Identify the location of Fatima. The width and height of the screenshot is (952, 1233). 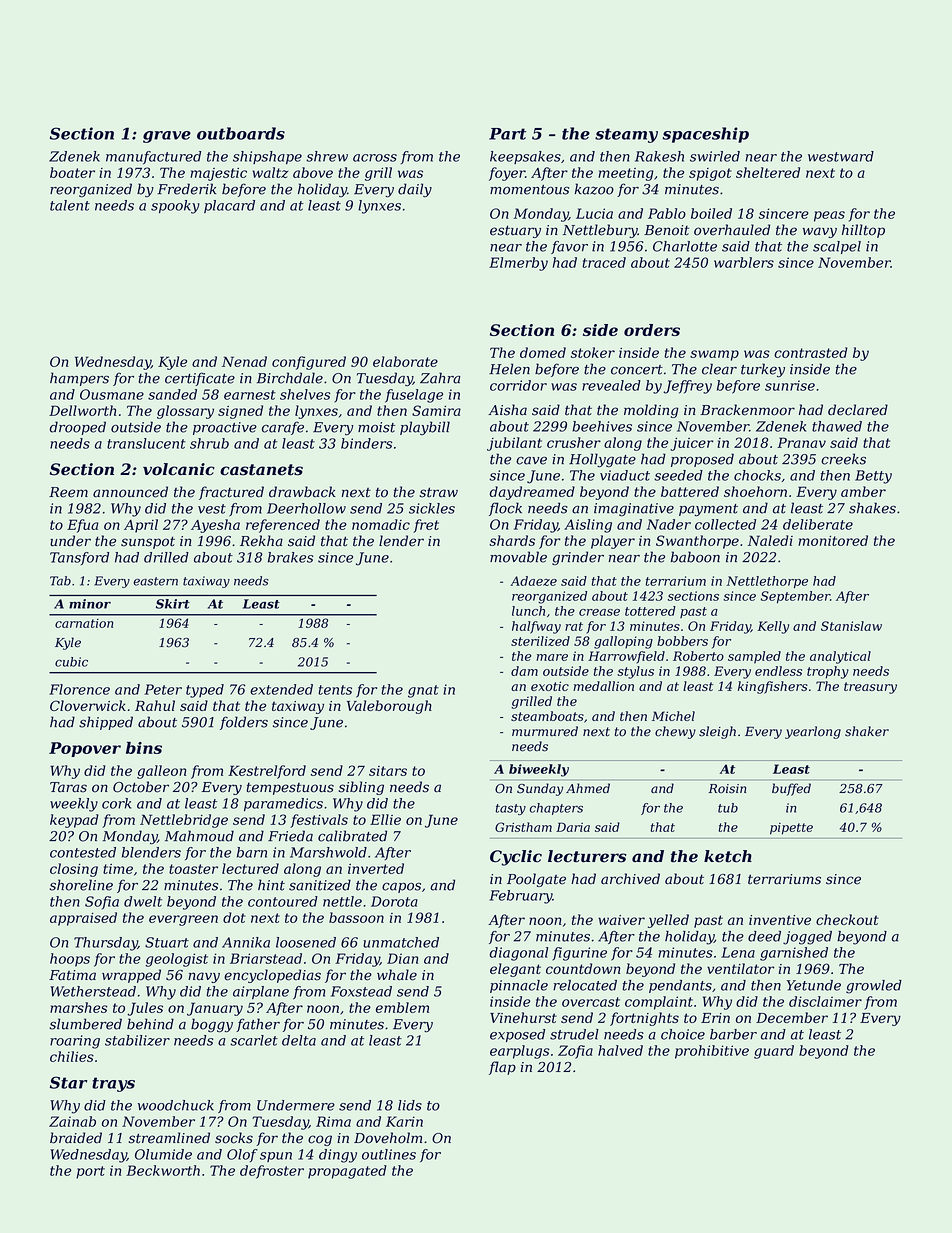
(72, 975).
